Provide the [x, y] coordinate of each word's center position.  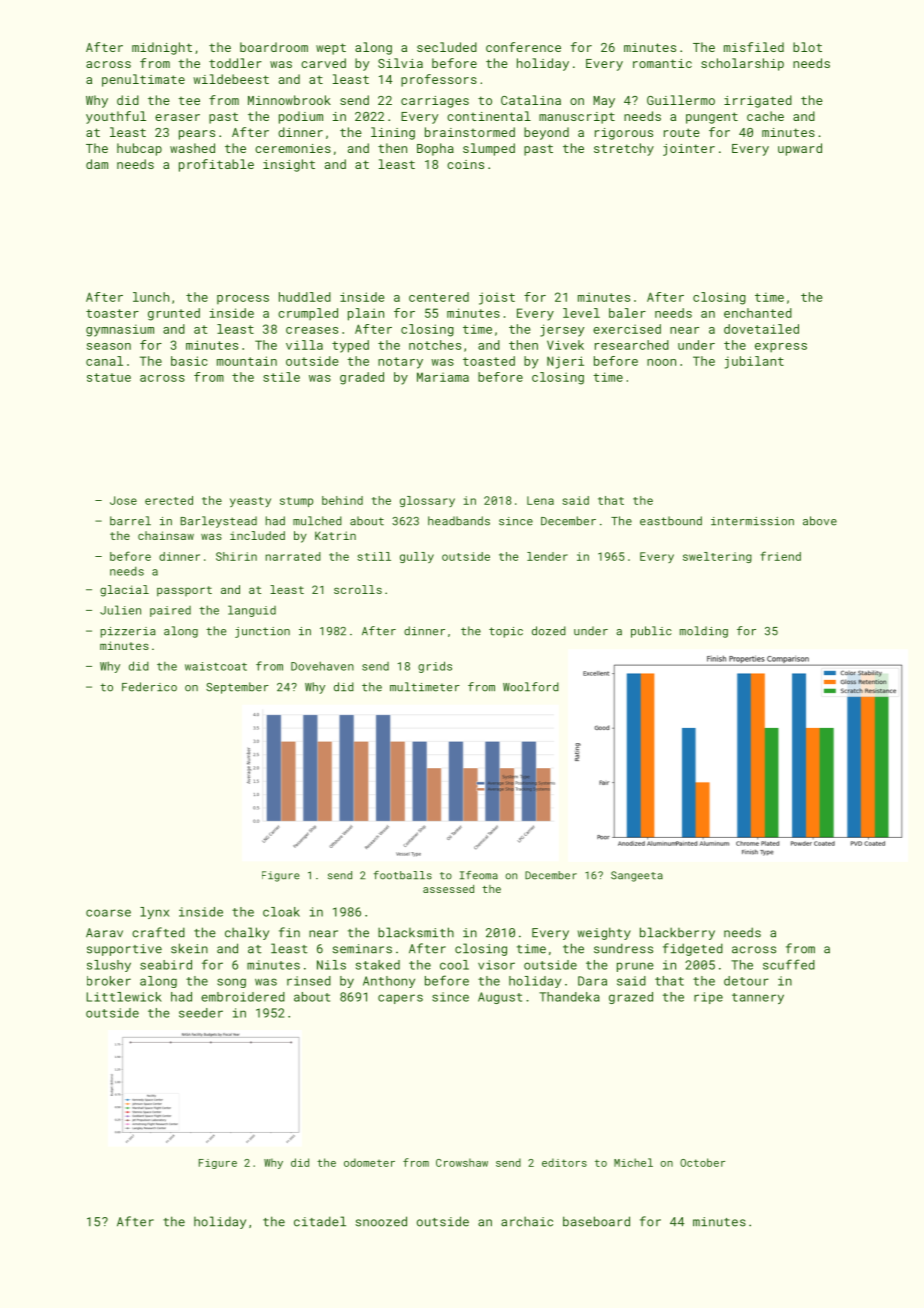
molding [704, 632]
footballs [403, 875]
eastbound [671, 521]
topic [506, 632]
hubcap [139, 149]
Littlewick [124, 997]
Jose [123, 500]
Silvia [400, 63]
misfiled [754, 47]
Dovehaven [322, 666]
